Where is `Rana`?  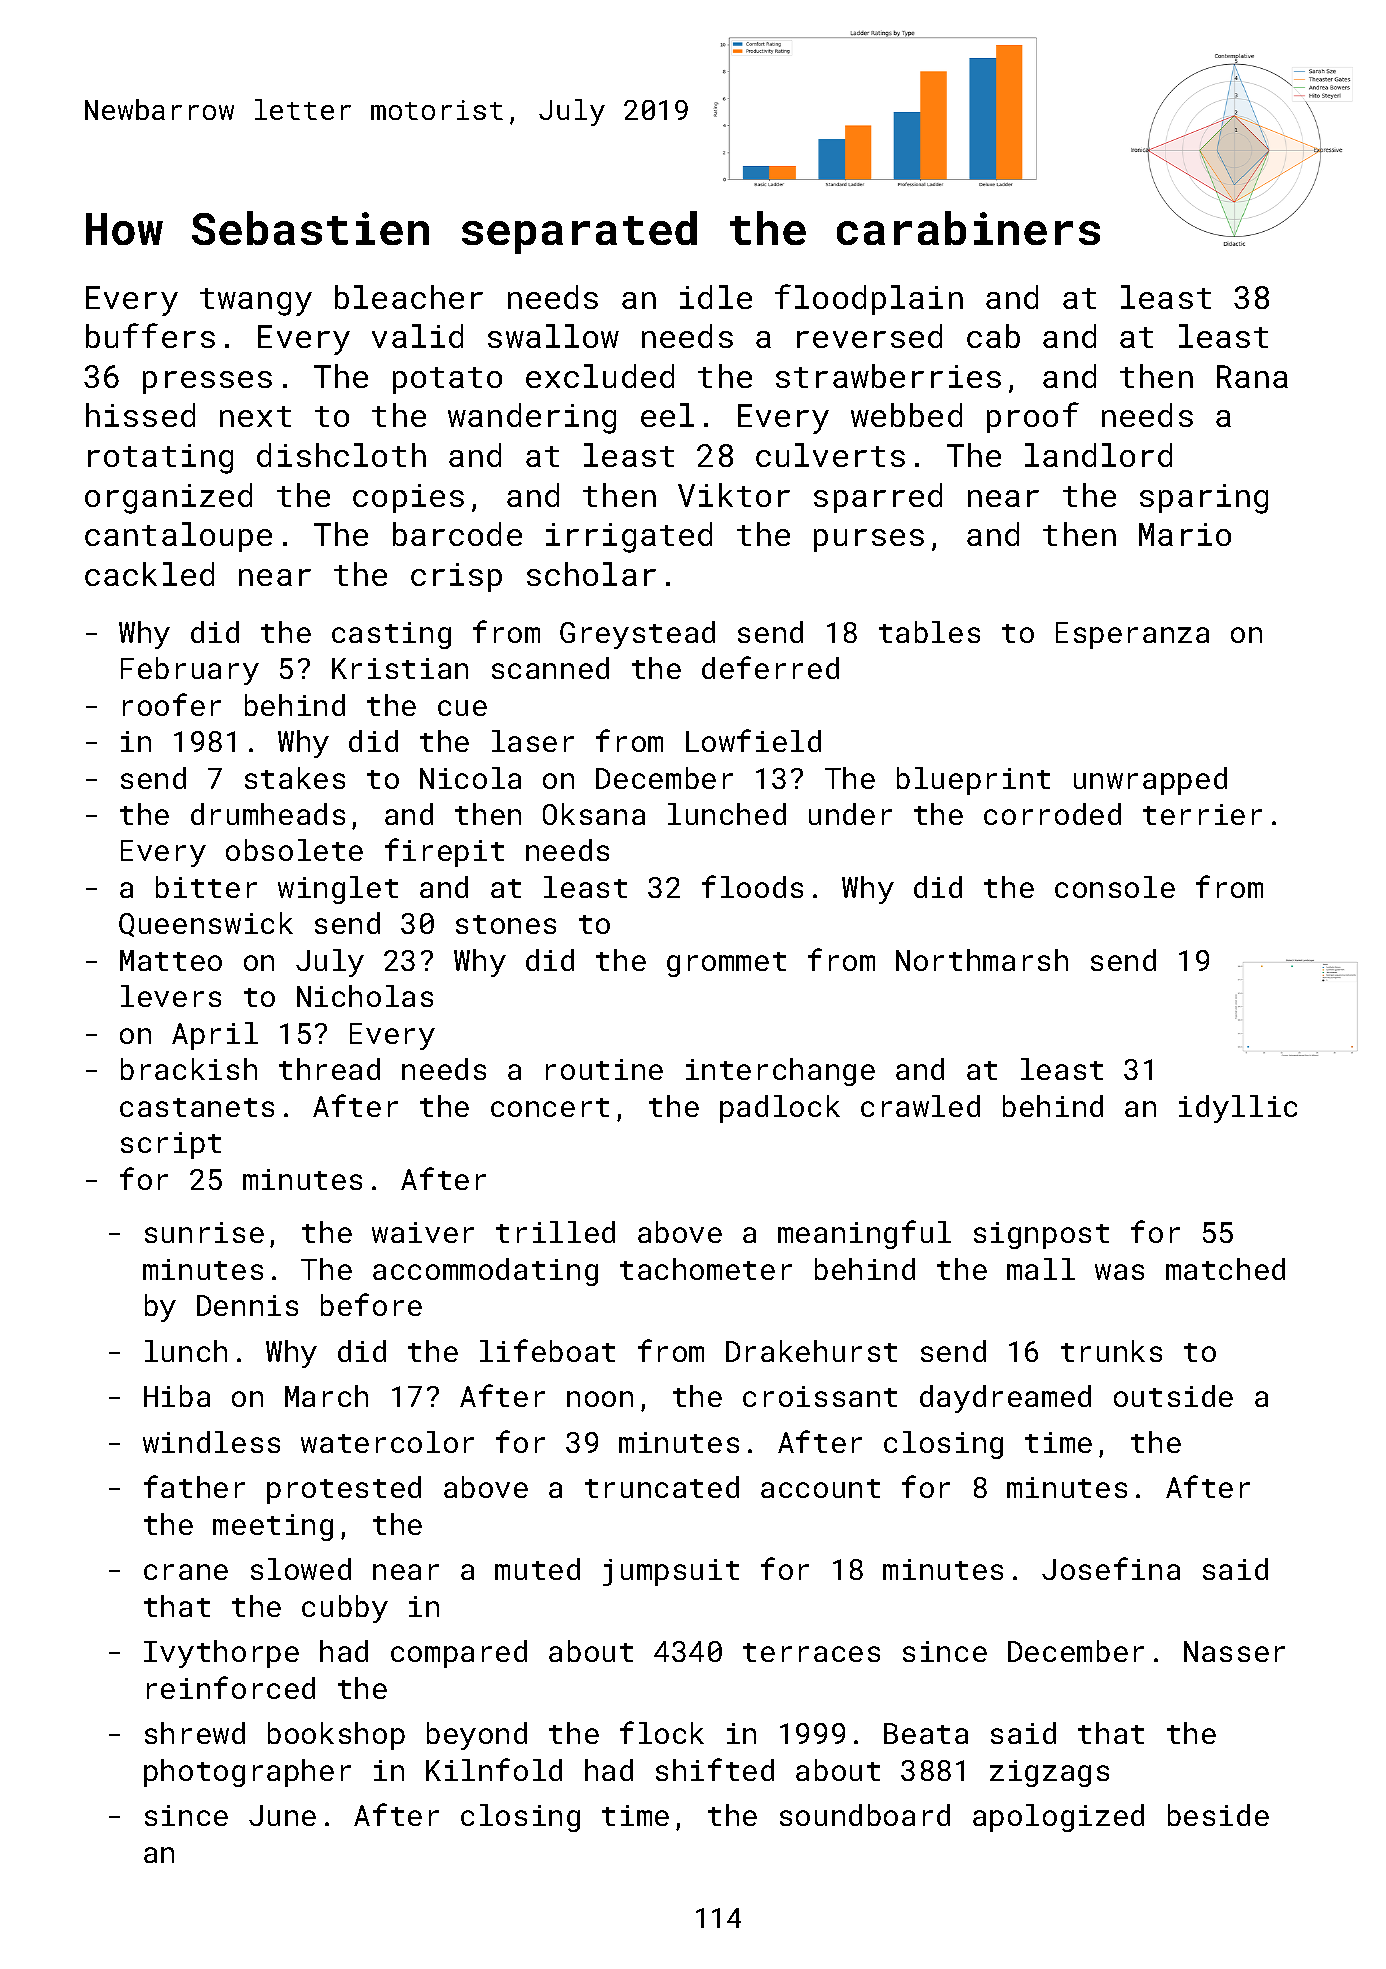 Rana is located at coordinates (1252, 376).
